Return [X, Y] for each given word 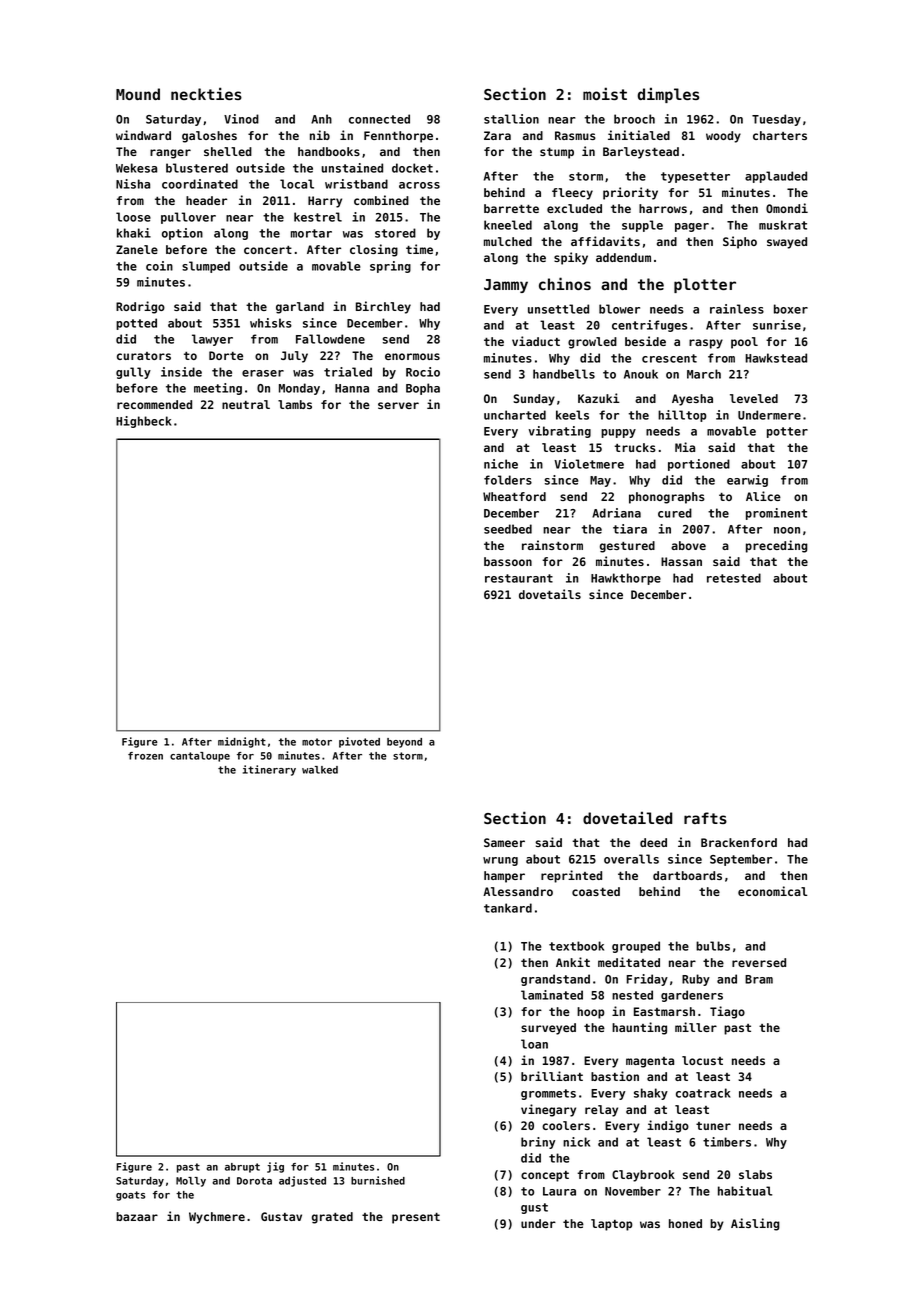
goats [130, 1196]
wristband [356, 184]
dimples [668, 95]
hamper [504, 877]
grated [332, 1218]
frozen [145, 756]
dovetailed [627, 817]
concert [268, 250]
